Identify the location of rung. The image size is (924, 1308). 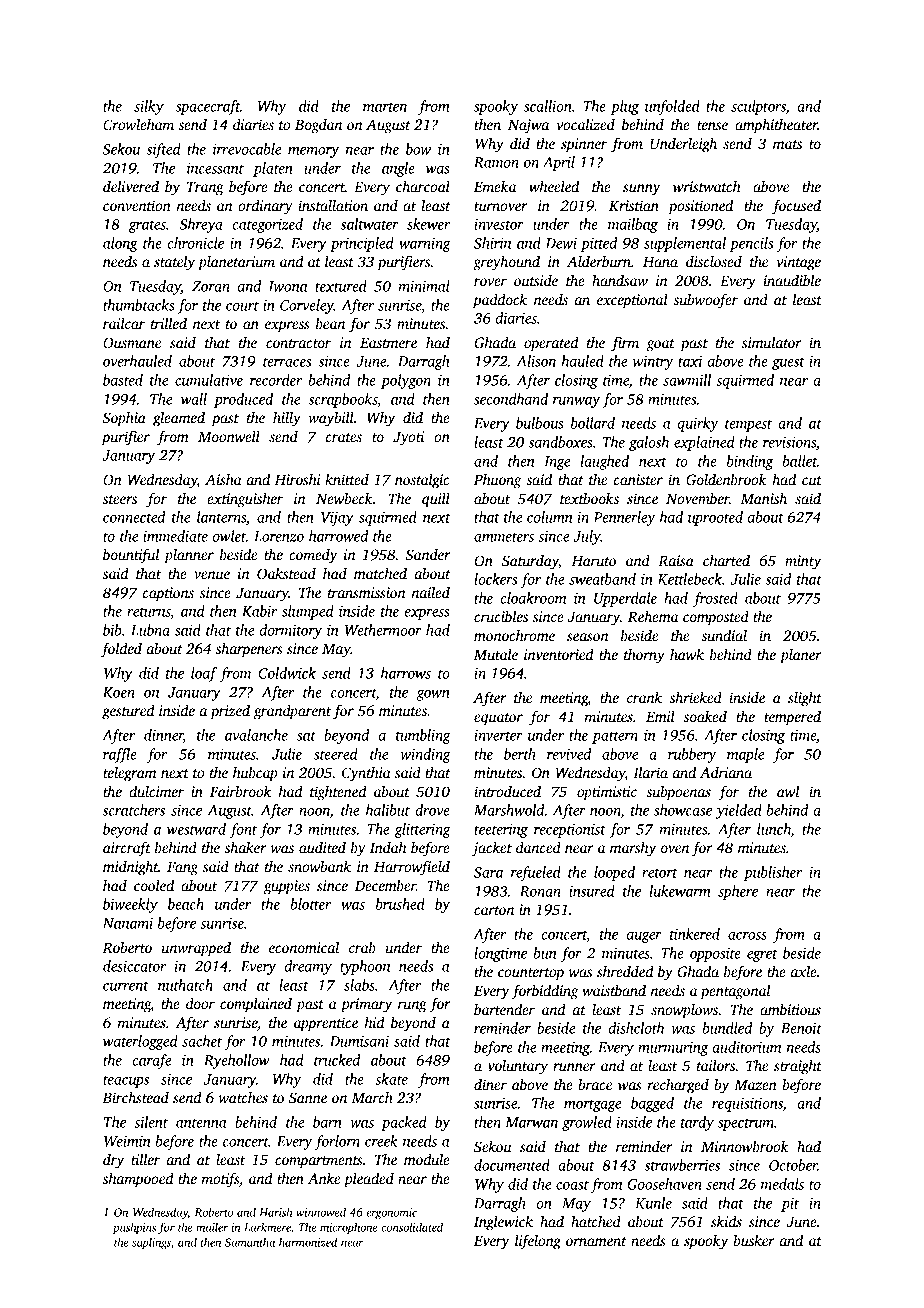
(412, 1007).
